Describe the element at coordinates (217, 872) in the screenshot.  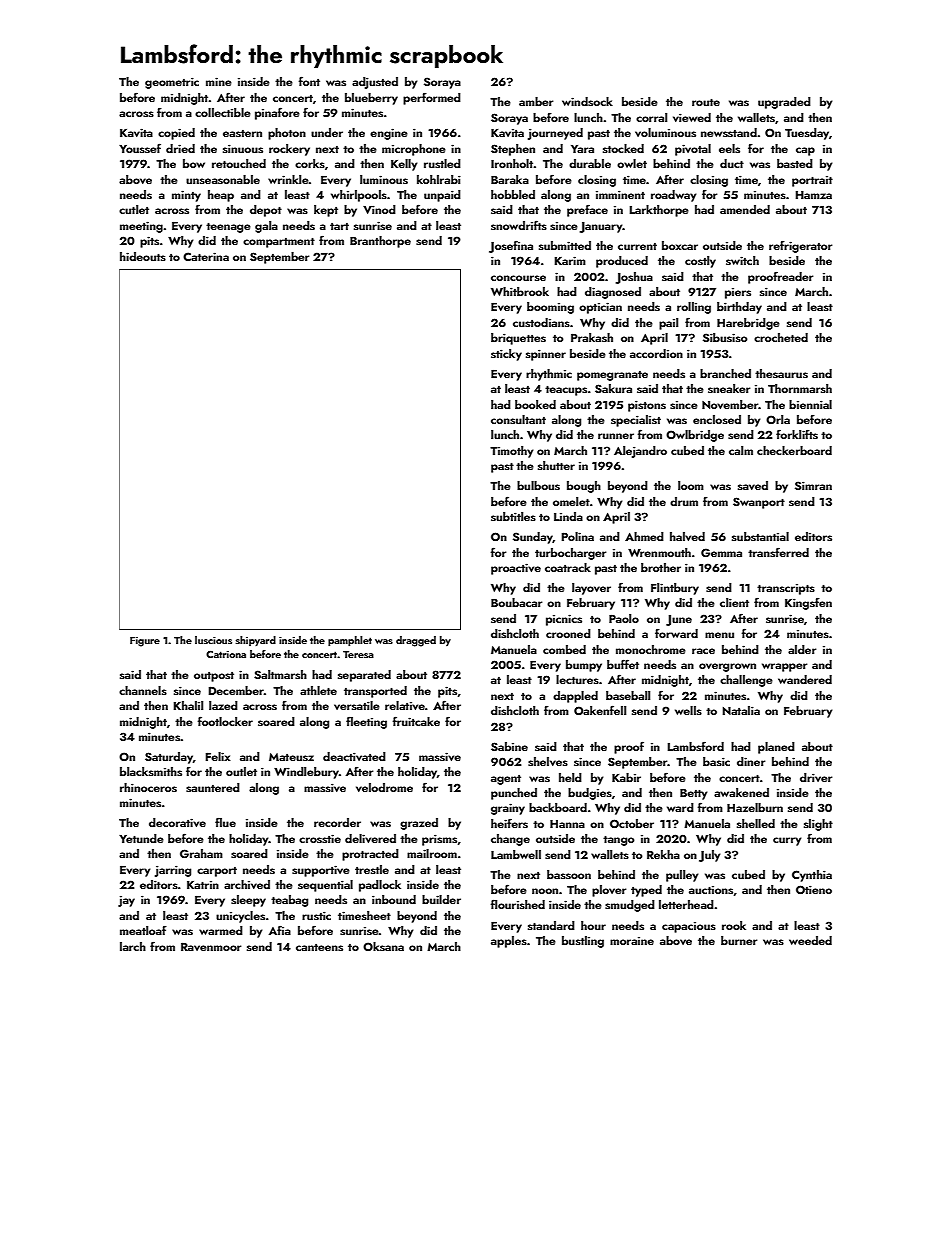
I see `carport` at that location.
